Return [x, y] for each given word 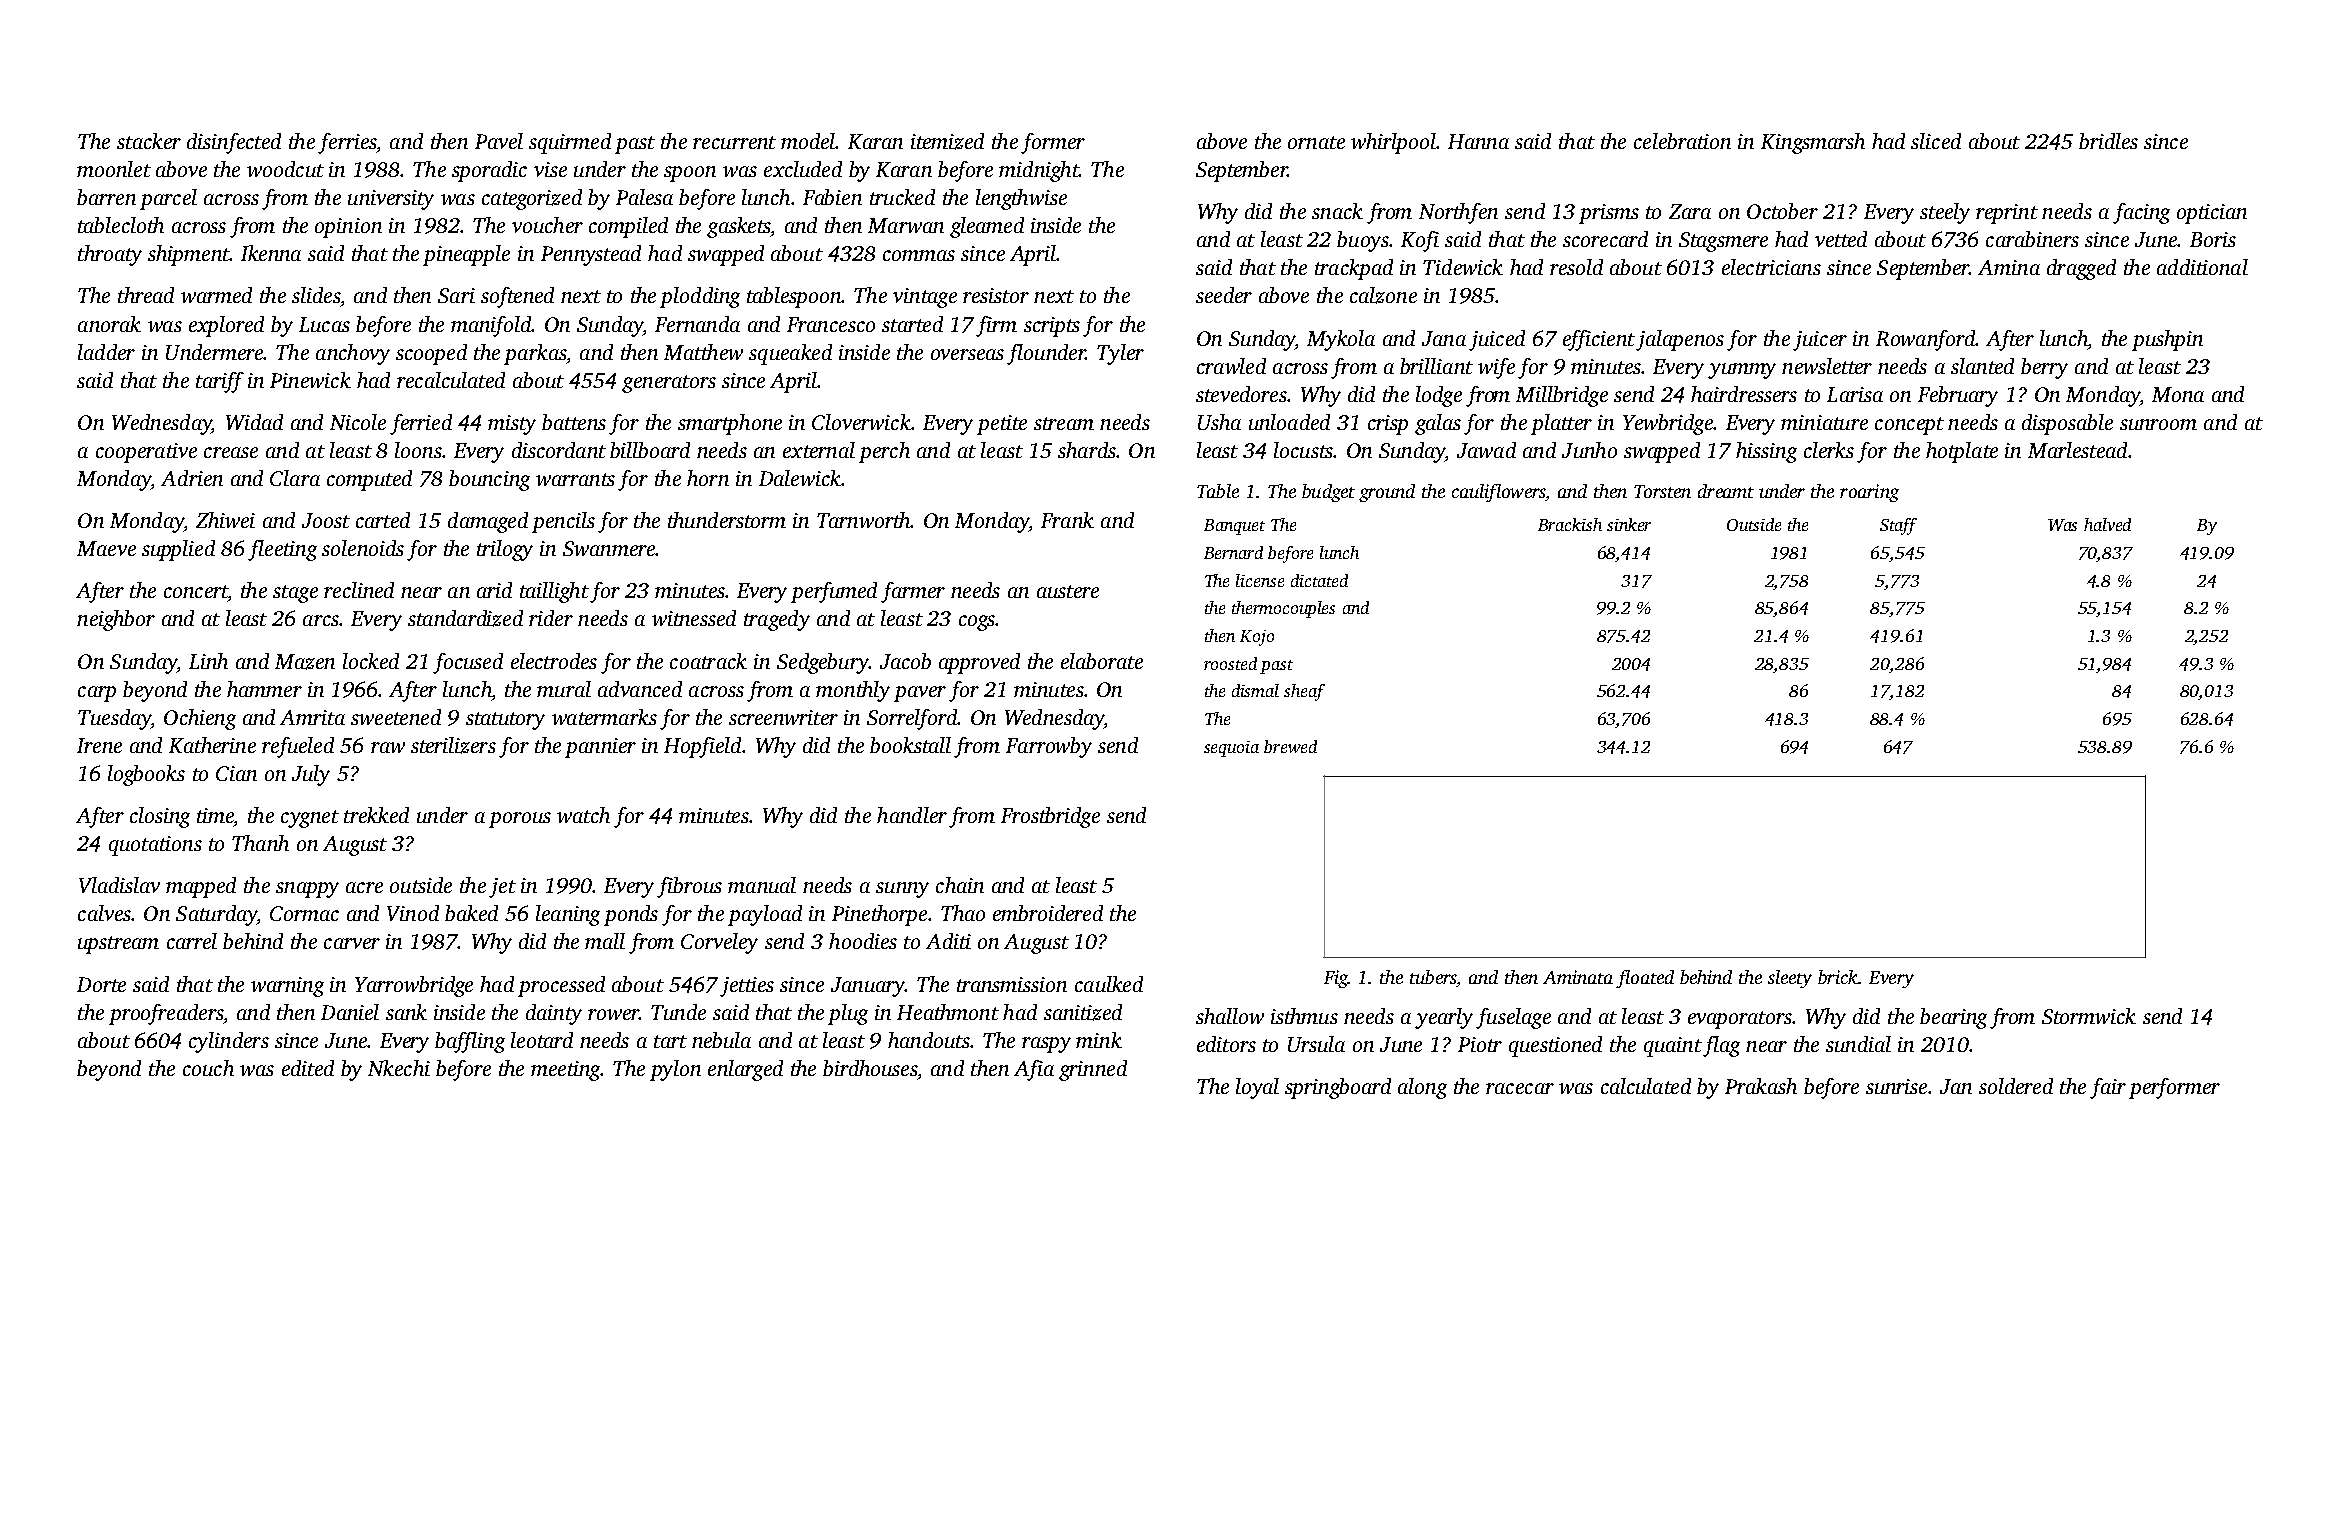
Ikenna [271, 253]
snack [1337, 211]
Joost [326, 520]
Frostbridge [1050, 817]
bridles [2108, 141]
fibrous [689, 887]
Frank [1067, 520]
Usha [1219, 422]
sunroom [2158, 424]
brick [1838, 977]
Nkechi [399, 1068]
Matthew [703, 352]
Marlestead [2077, 450]
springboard [1338, 1088]
